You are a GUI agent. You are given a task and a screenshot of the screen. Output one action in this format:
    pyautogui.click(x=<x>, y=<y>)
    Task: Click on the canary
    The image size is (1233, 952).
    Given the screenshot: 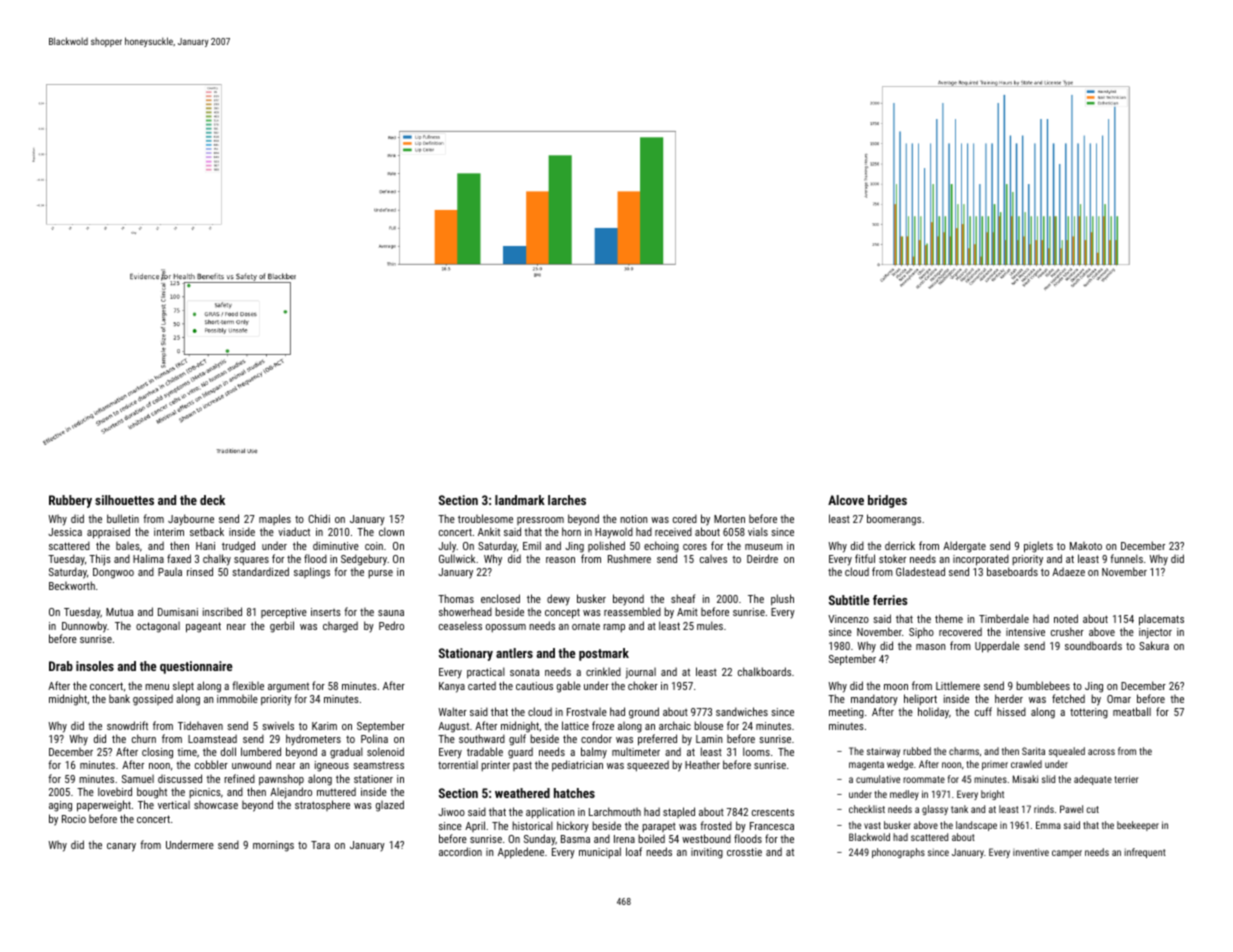 What is the action you would take?
    pyautogui.click(x=121, y=847)
